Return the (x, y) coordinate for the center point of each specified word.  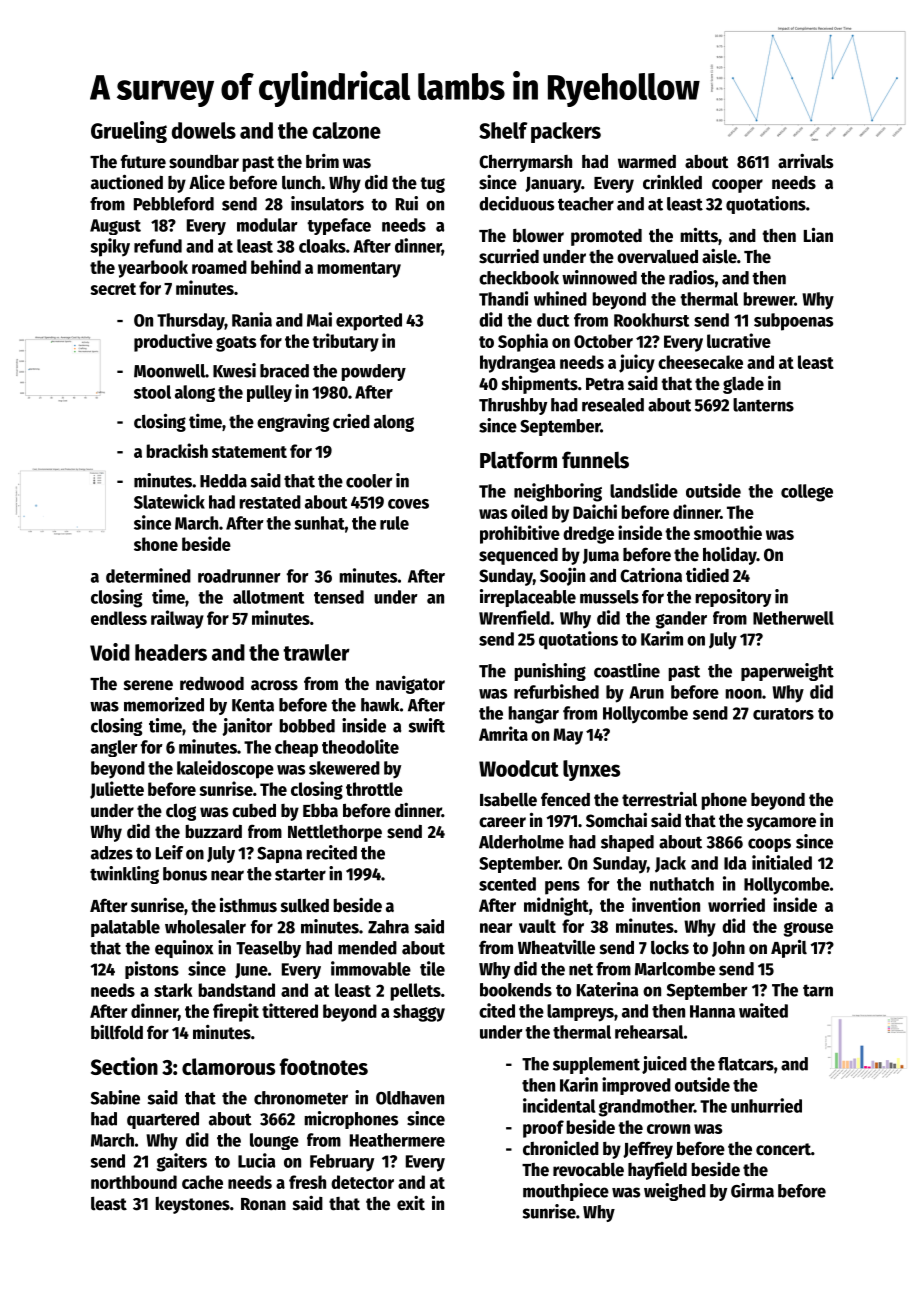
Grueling (129, 132)
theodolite (360, 746)
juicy (637, 363)
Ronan (263, 1204)
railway (177, 619)
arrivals (805, 161)
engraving (293, 423)
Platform (518, 460)
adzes (112, 853)
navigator (410, 685)
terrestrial (659, 799)
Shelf (503, 130)
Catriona (651, 575)
